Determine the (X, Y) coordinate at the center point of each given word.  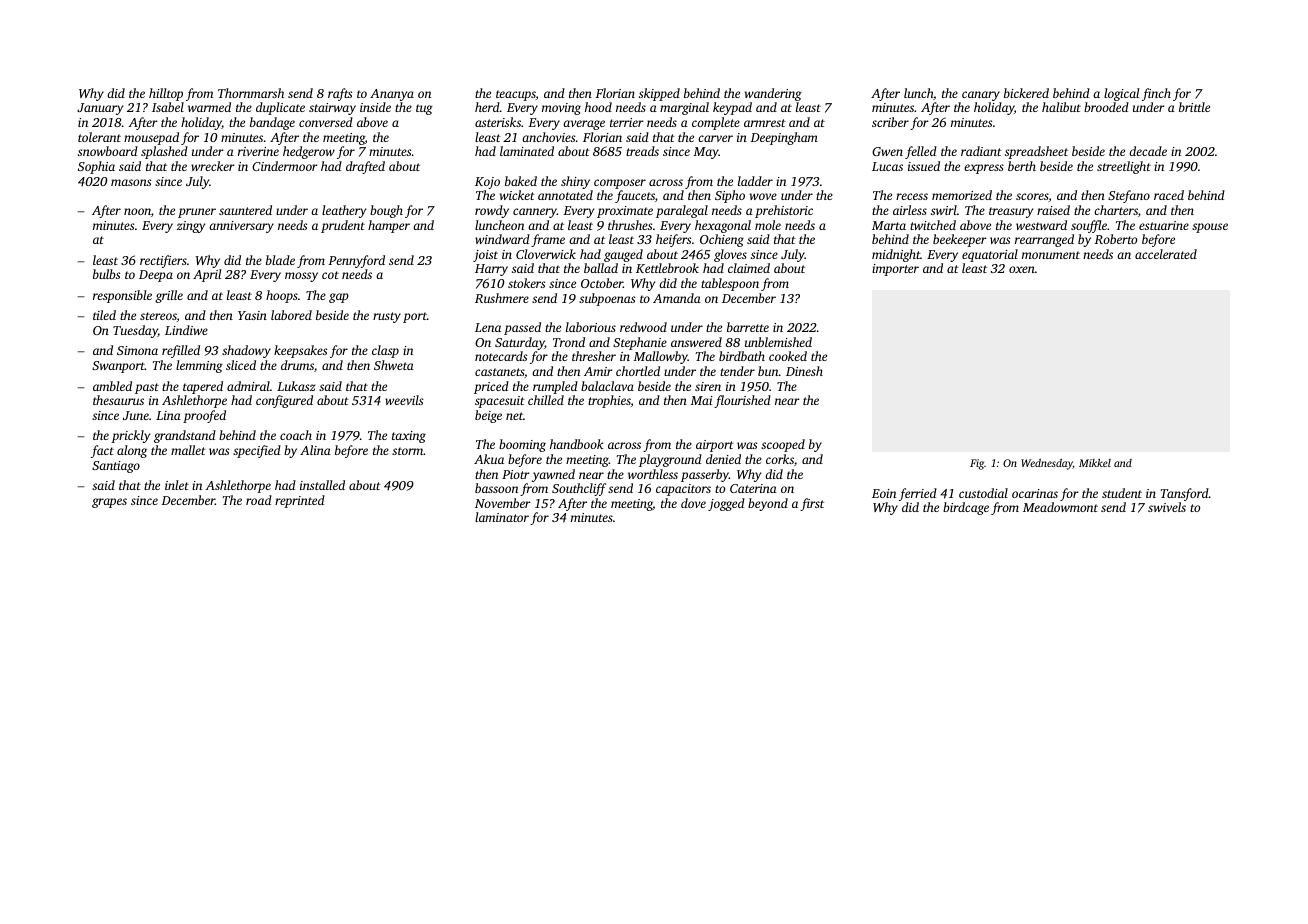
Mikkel (1095, 463)
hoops (282, 296)
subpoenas (607, 299)
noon (137, 211)
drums (297, 365)
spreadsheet (1036, 152)
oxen (1022, 269)
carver (715, 138)
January (100, 109)
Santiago (116, 467)
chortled (638, 371)
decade (1148, 151)
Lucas (887, 166)
